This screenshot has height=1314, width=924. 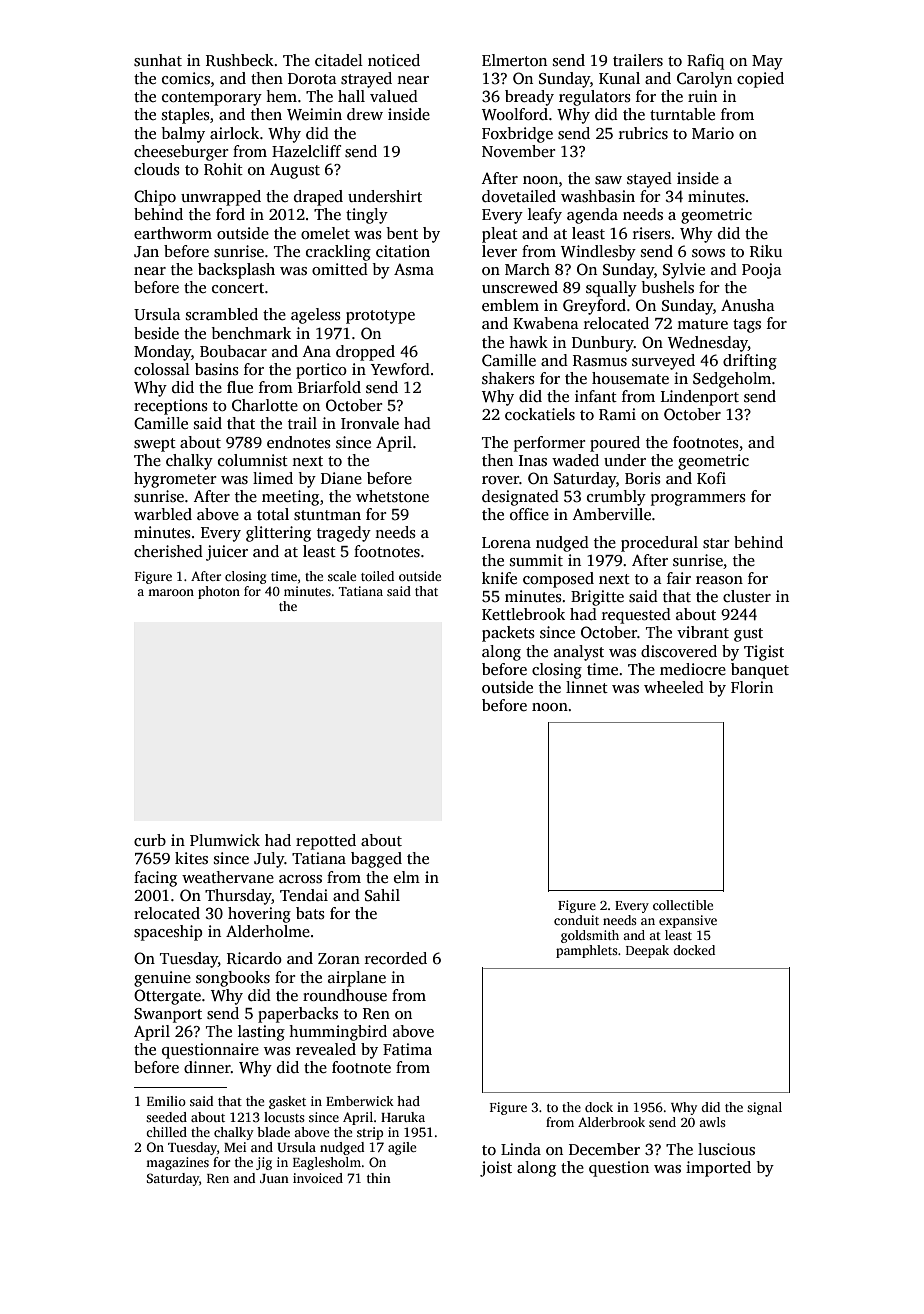 What do you see at coordinates (233, 351) in the screenshot?
I see `Boubacar` at bounding box center [233, 351].
